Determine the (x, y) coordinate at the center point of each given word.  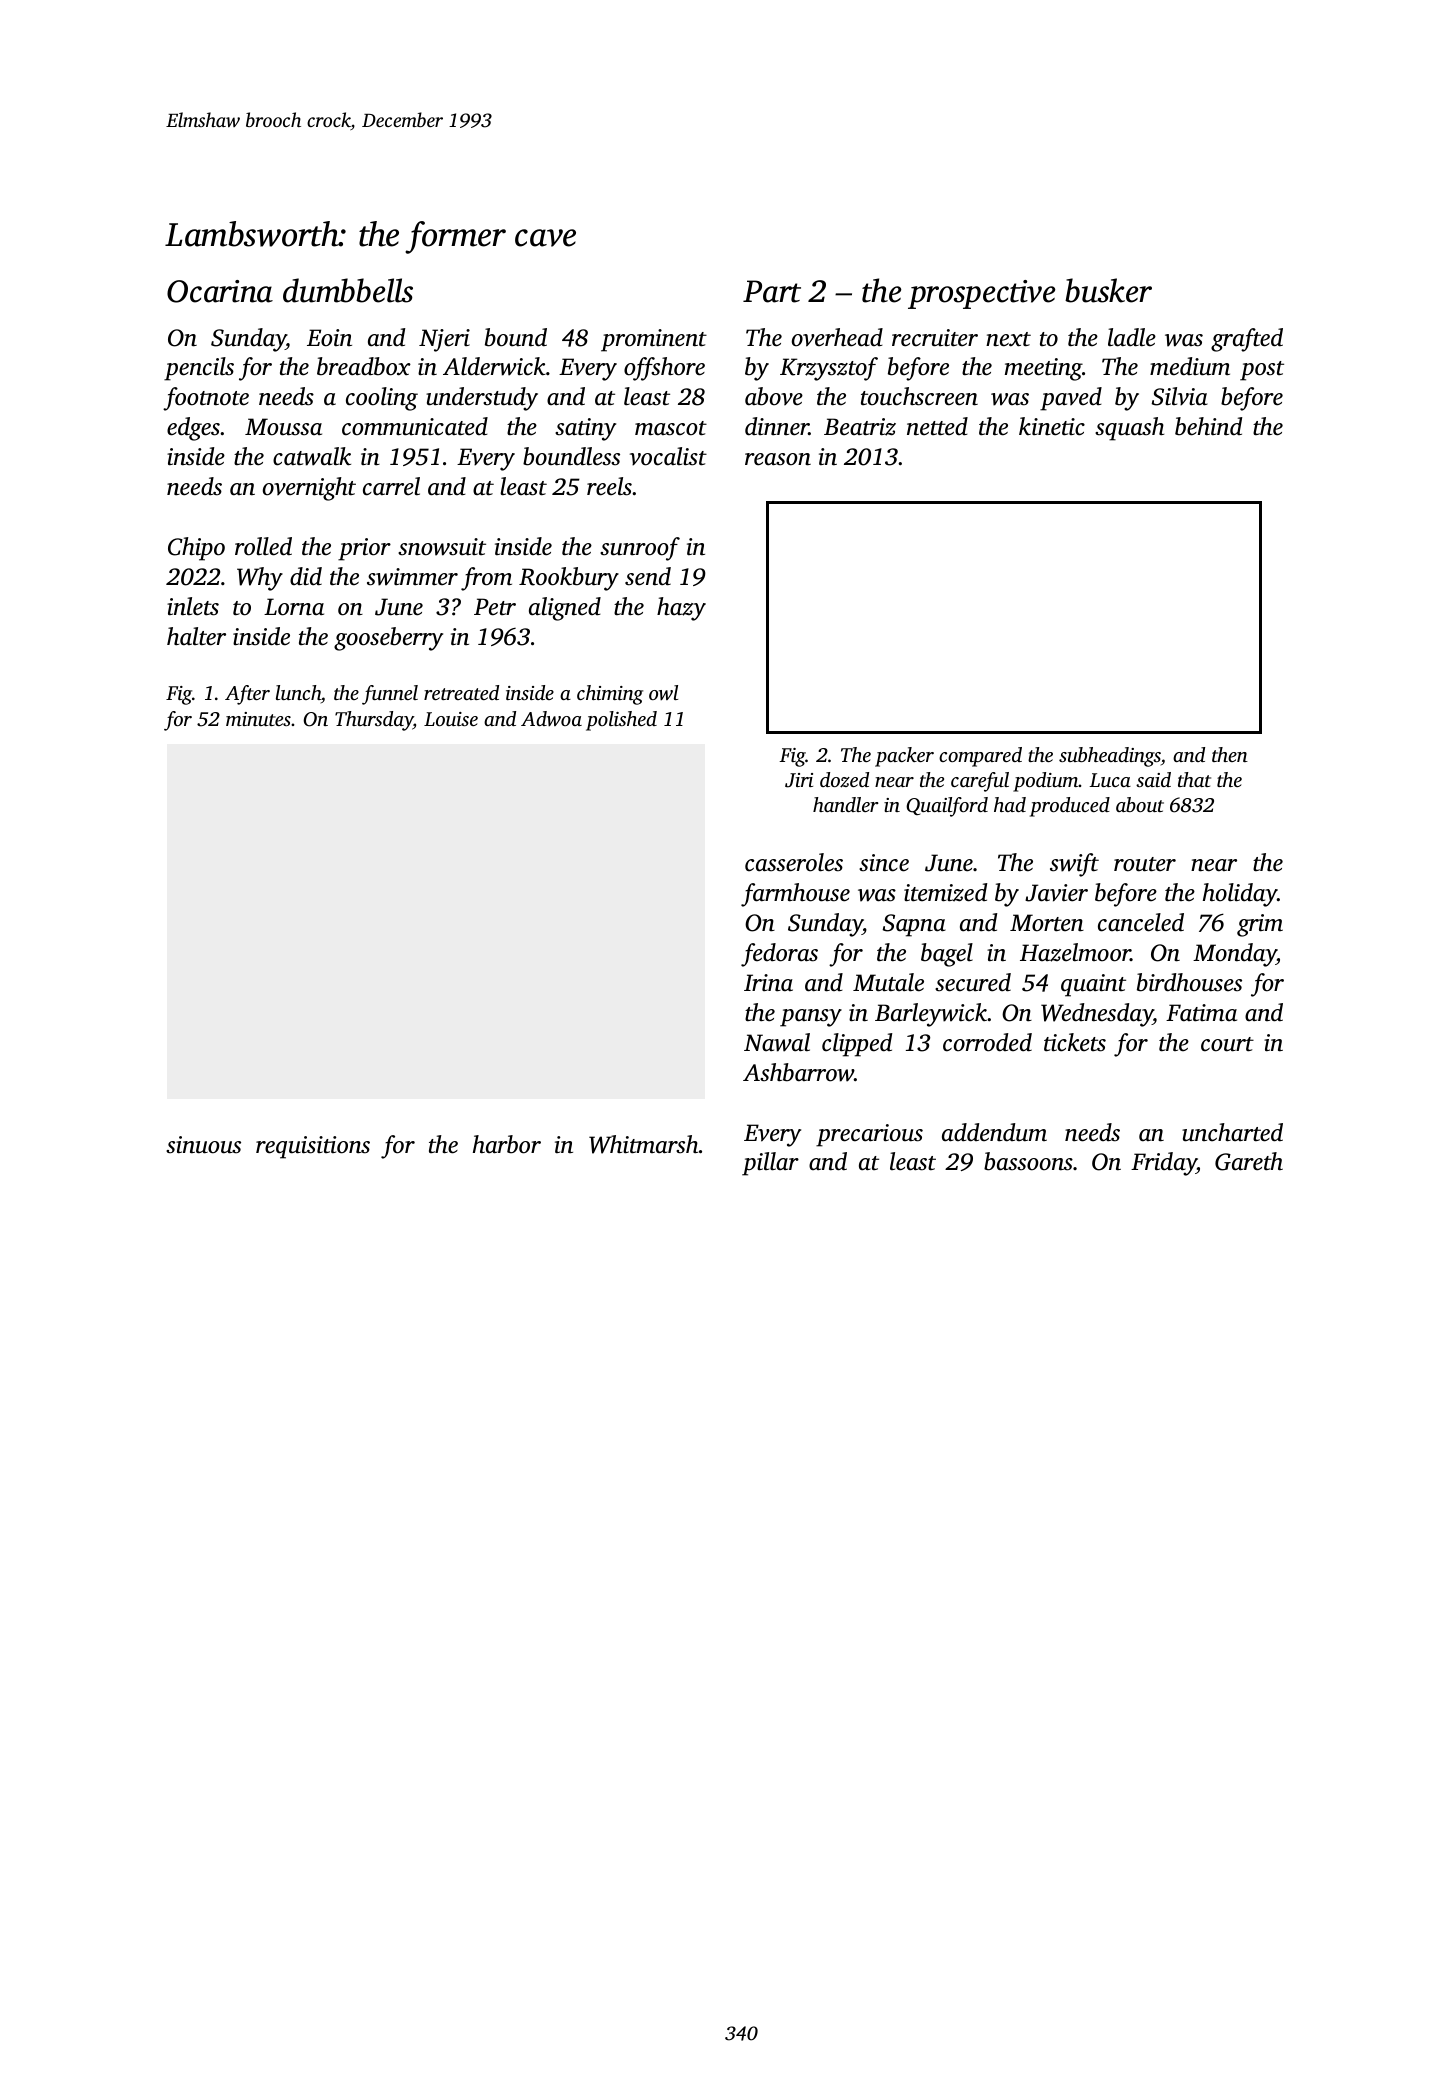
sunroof (640, 549)
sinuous (203, 1145)
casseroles (794, 862)
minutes (258, 719)
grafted (1247, 340)
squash (1129, 429)
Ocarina (220, 291)
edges (193, 429)
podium (1046, 782)
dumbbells (348, 290)
